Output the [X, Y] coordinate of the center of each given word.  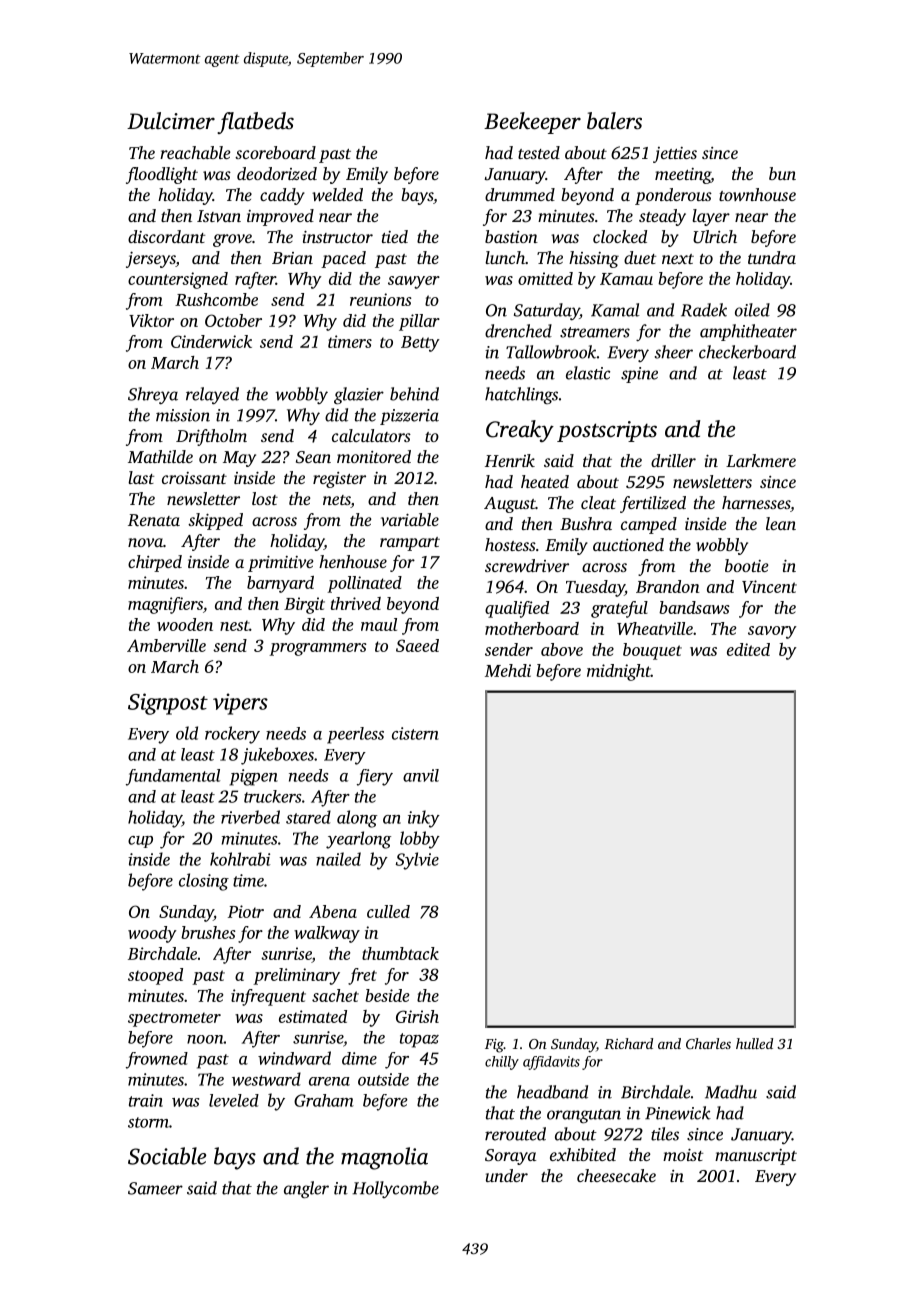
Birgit [304, 605]
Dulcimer [171, 121]
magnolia [384, 1158]
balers [614, 121]
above [562, 649]
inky [424, 819]
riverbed [250, 817]
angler [306, 1190]
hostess [510, 544]
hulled [754, 1043]
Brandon [668, 586]
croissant [194, 478]
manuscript [756, 1157]
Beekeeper [532, 123]
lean [781, 523]
